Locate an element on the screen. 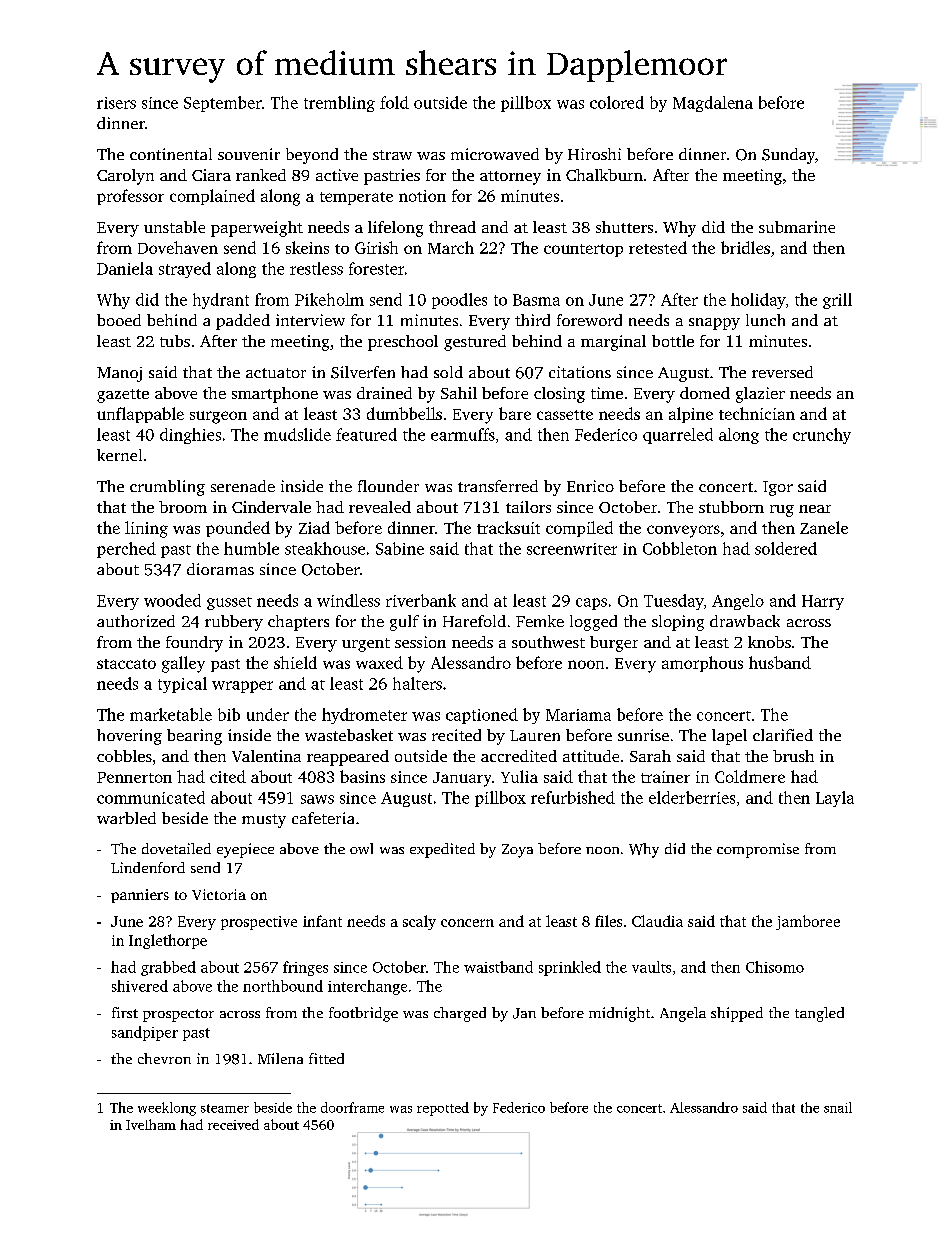 Image resolution: width=952 pixels, height=1233 pixels. Magdalena is located at coordinates (713, 104).
